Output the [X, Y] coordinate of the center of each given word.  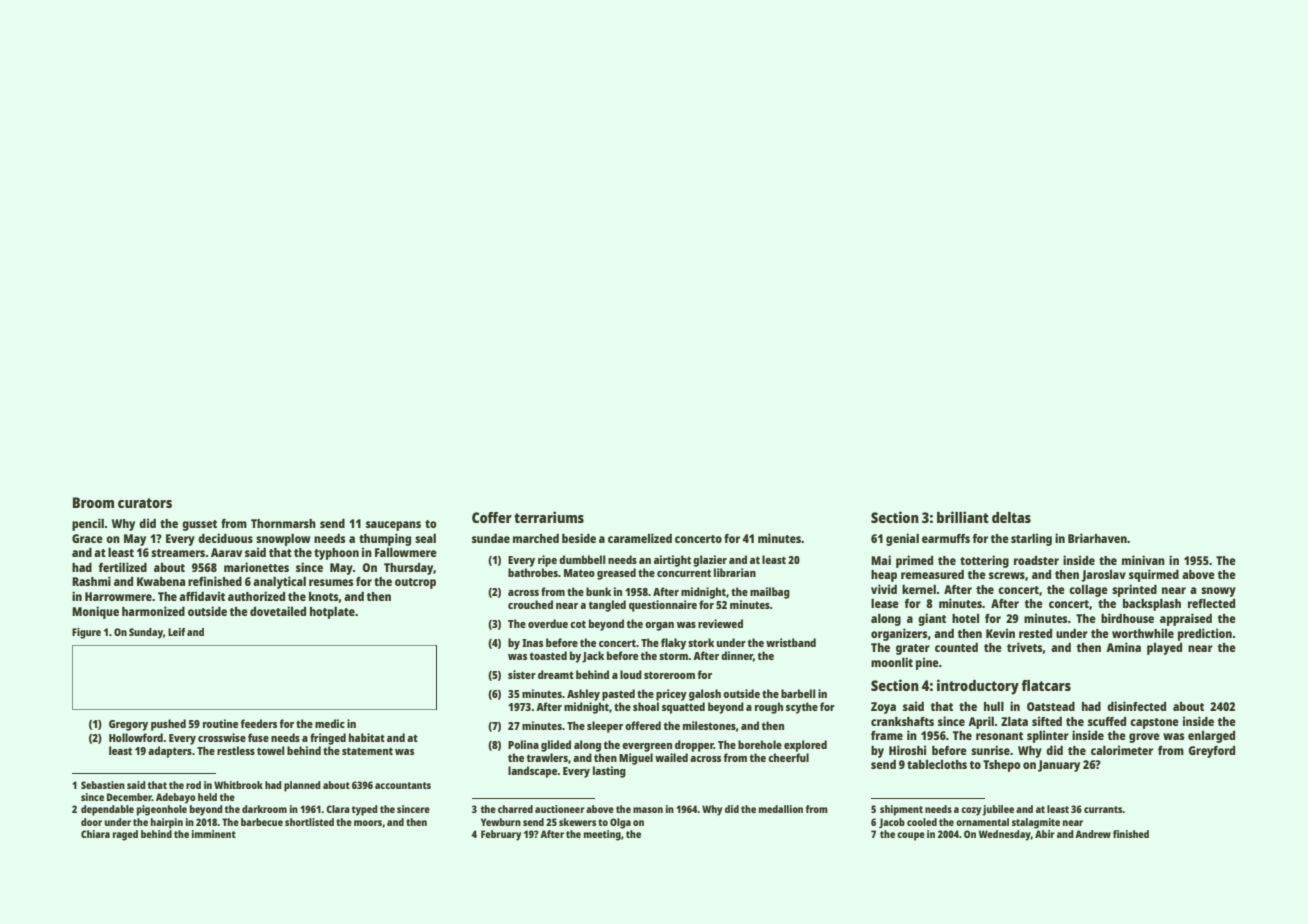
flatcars [1046, 685]
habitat [367, 737]
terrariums [549, 517]
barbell [798, 693]
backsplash [1152, 605]
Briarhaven [1097, 538]
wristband [791, 642]
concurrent [684, 573]
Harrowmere [118, 596]
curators [145, 503]
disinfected [1136, 706]
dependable [107, 810]
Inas [532, 643]
